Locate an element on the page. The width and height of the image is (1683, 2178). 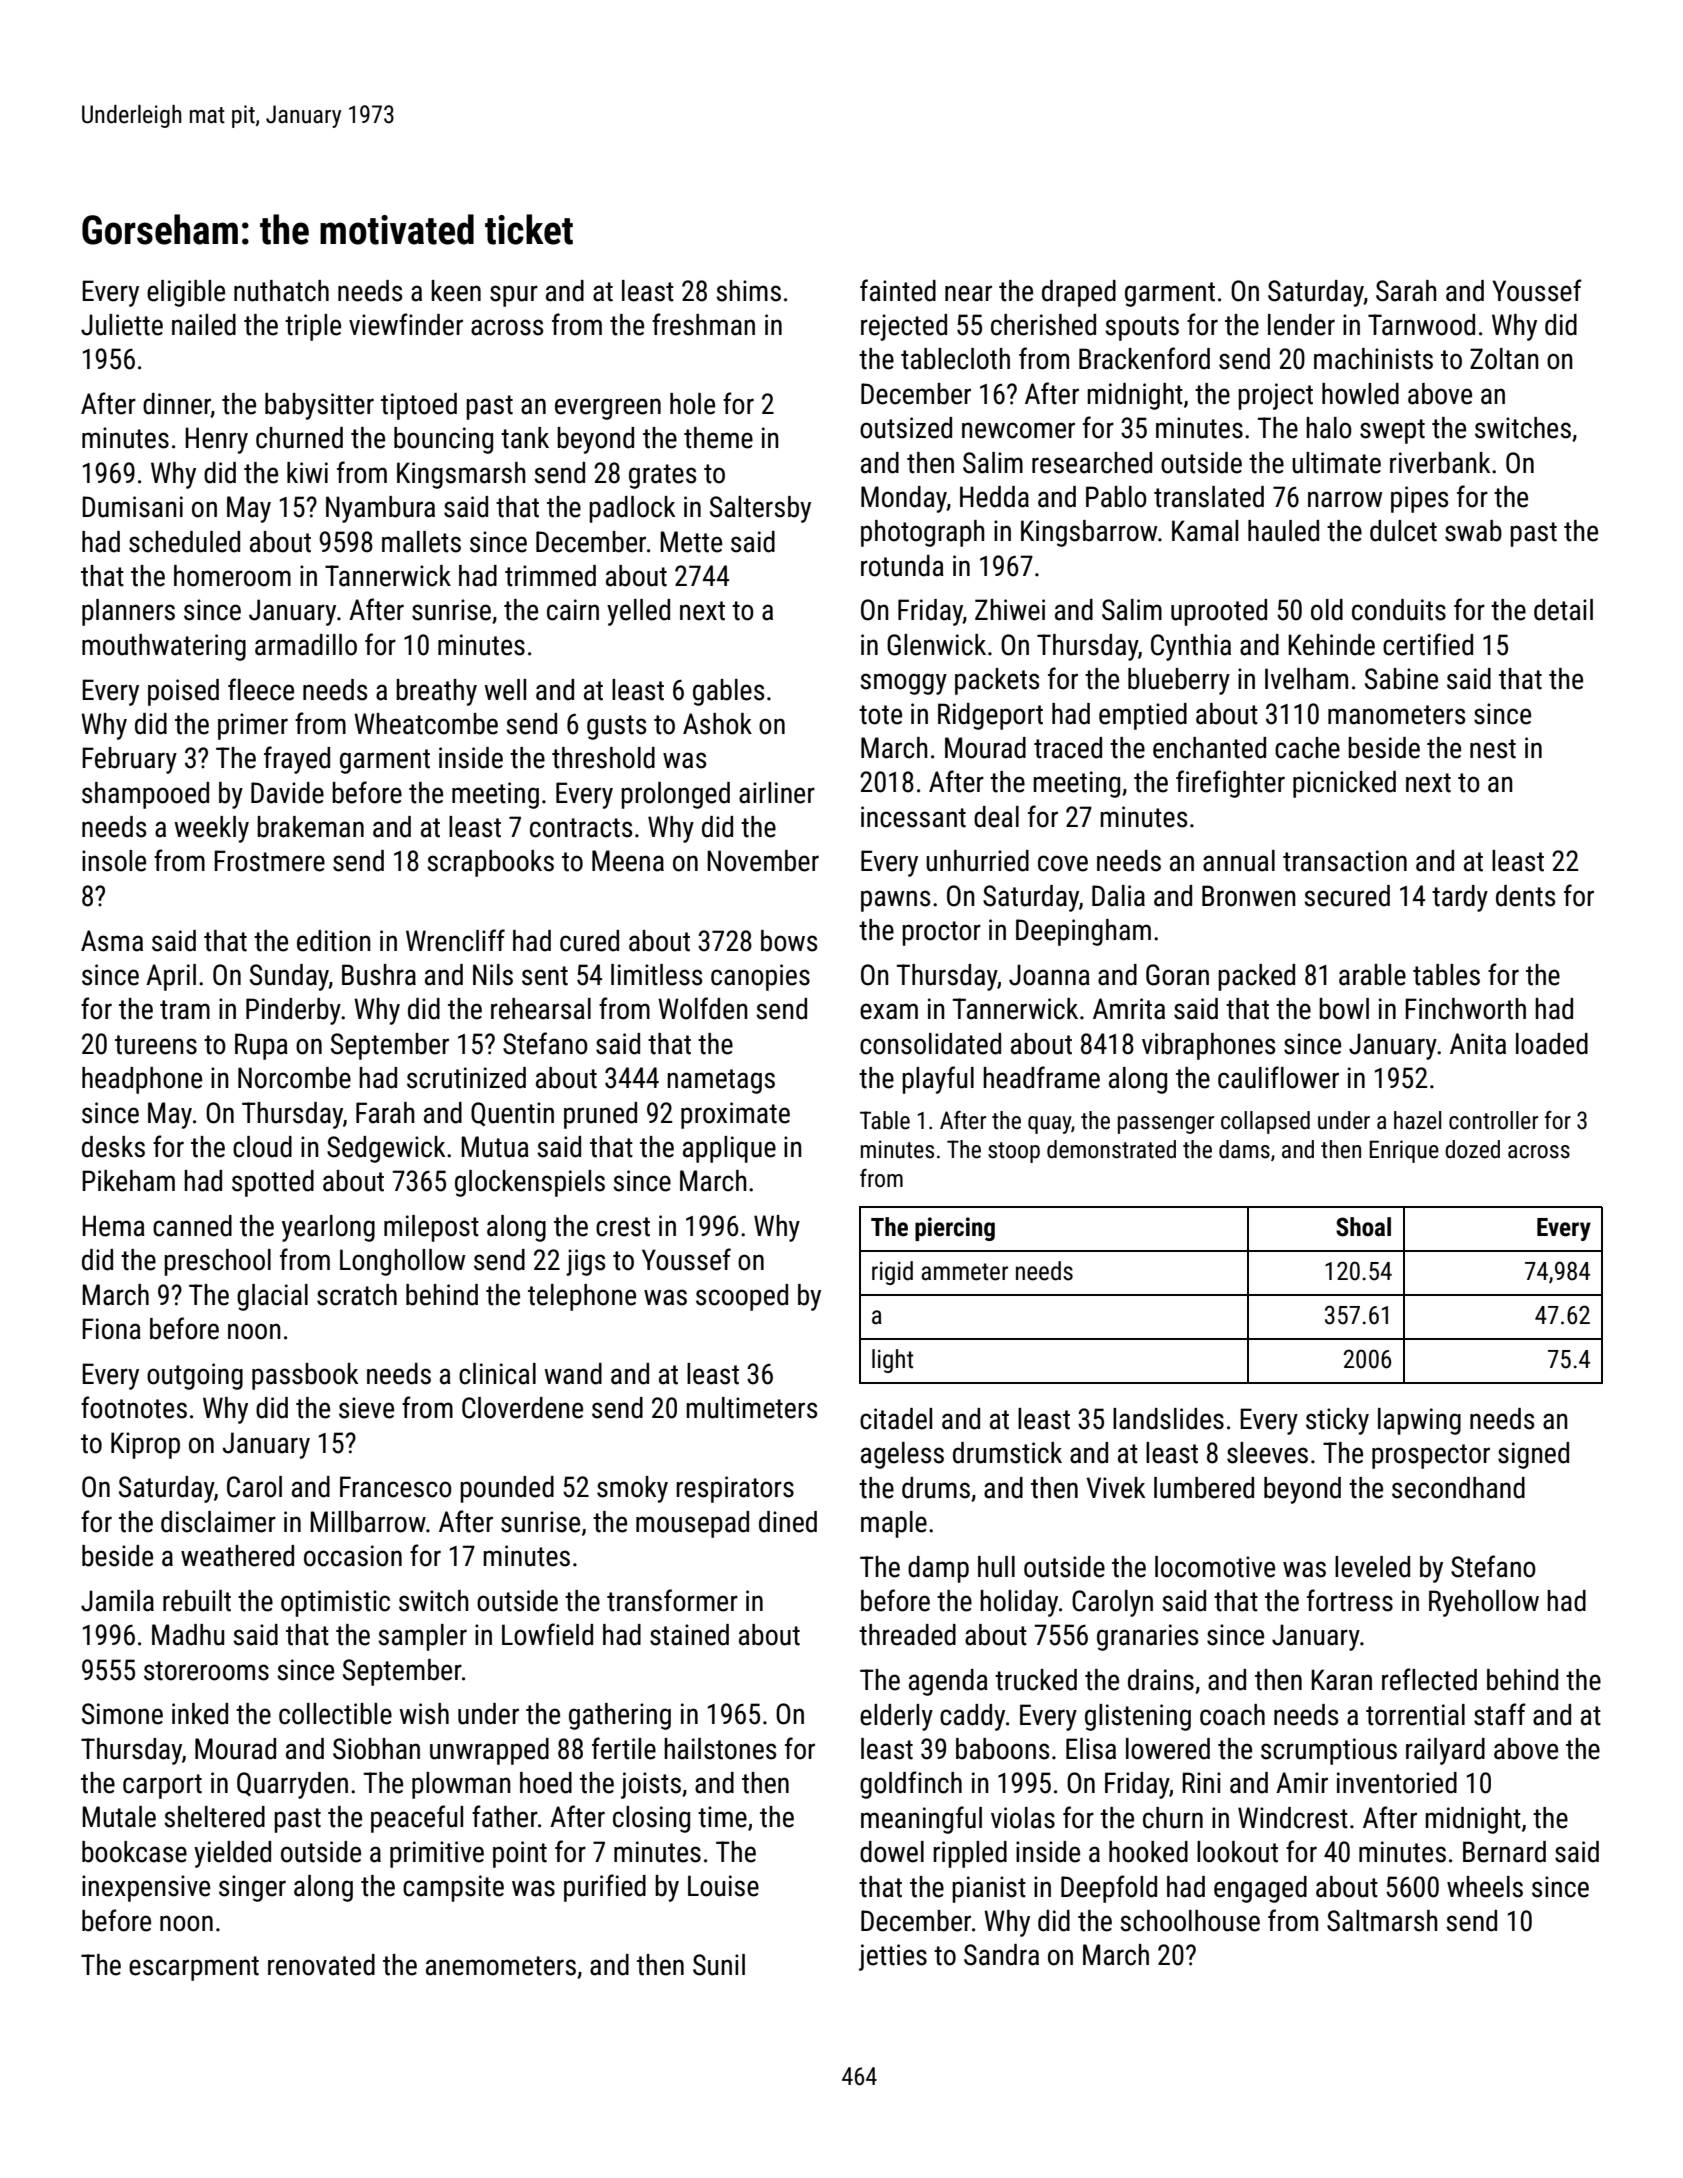
Jamila is located at coordinates (117, 1601).
